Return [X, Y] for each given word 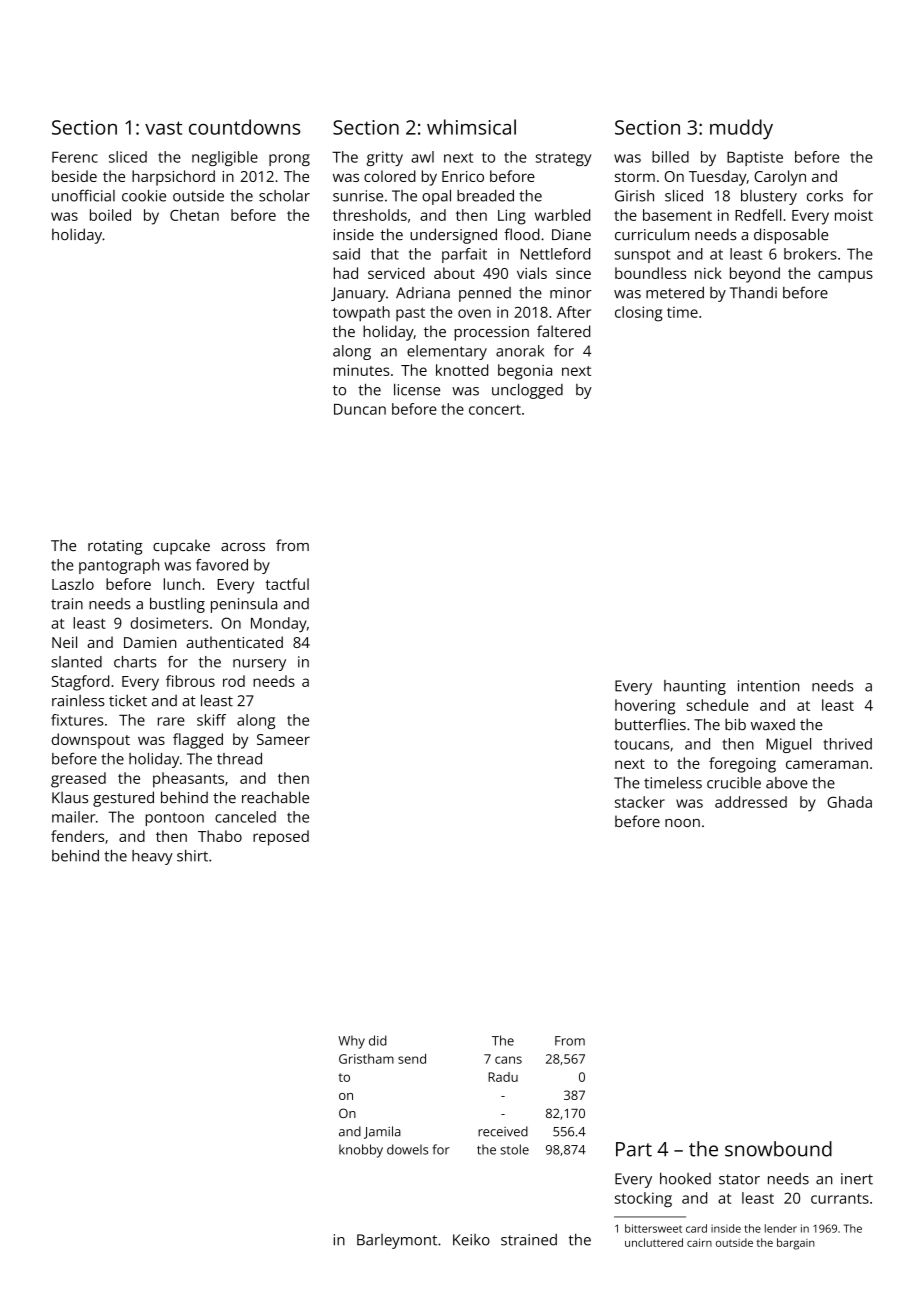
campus [845, 276]
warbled [562, 215]
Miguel [788, 745]
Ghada [849, 802]
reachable [275, 797]
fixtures [77, 720]
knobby [361, 1151]
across [243, 547]
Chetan [194, 215]
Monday [279, 625]
